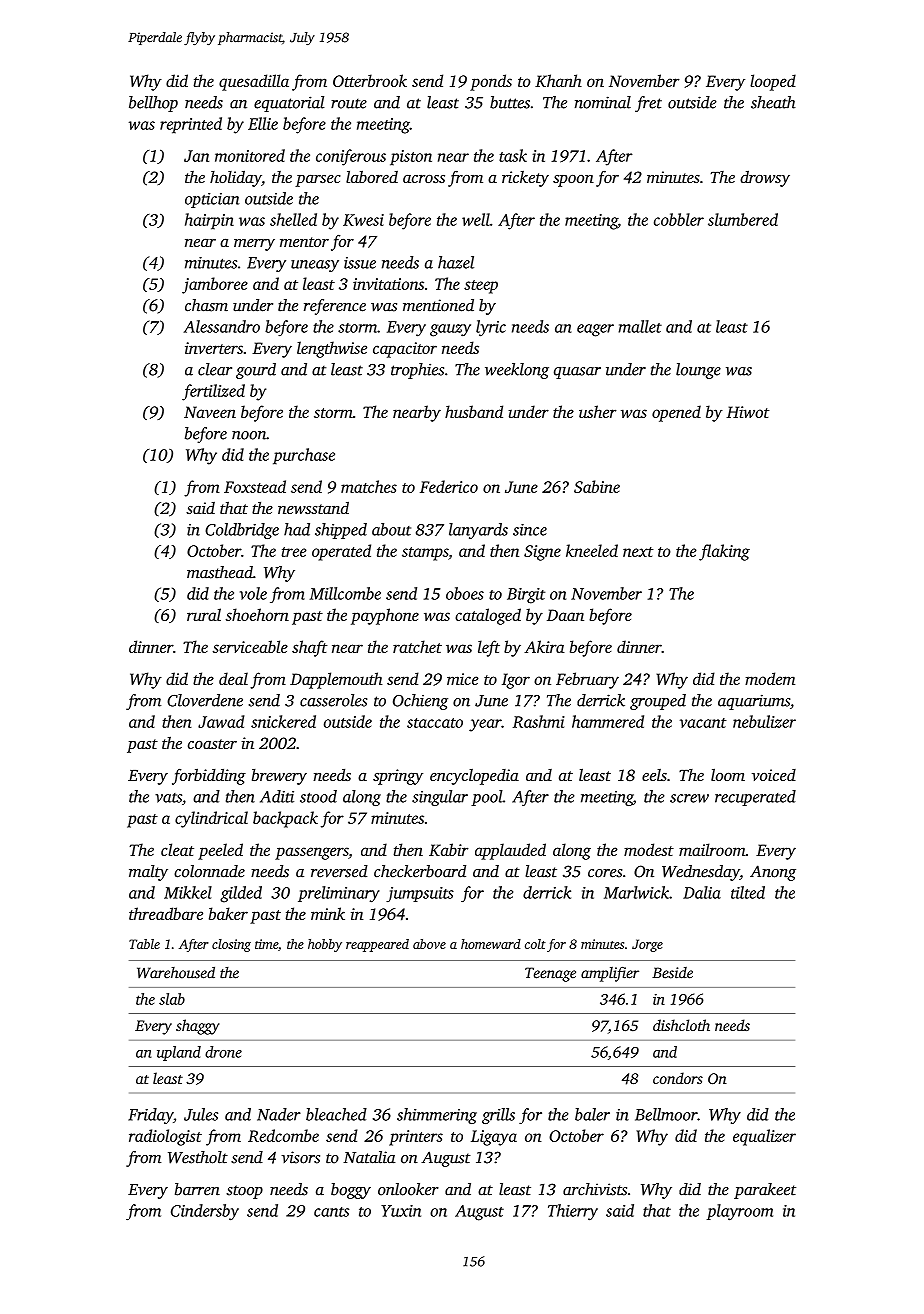 This screenshot has height=1314, width=924. I want to click on February, so click(587, 680).
